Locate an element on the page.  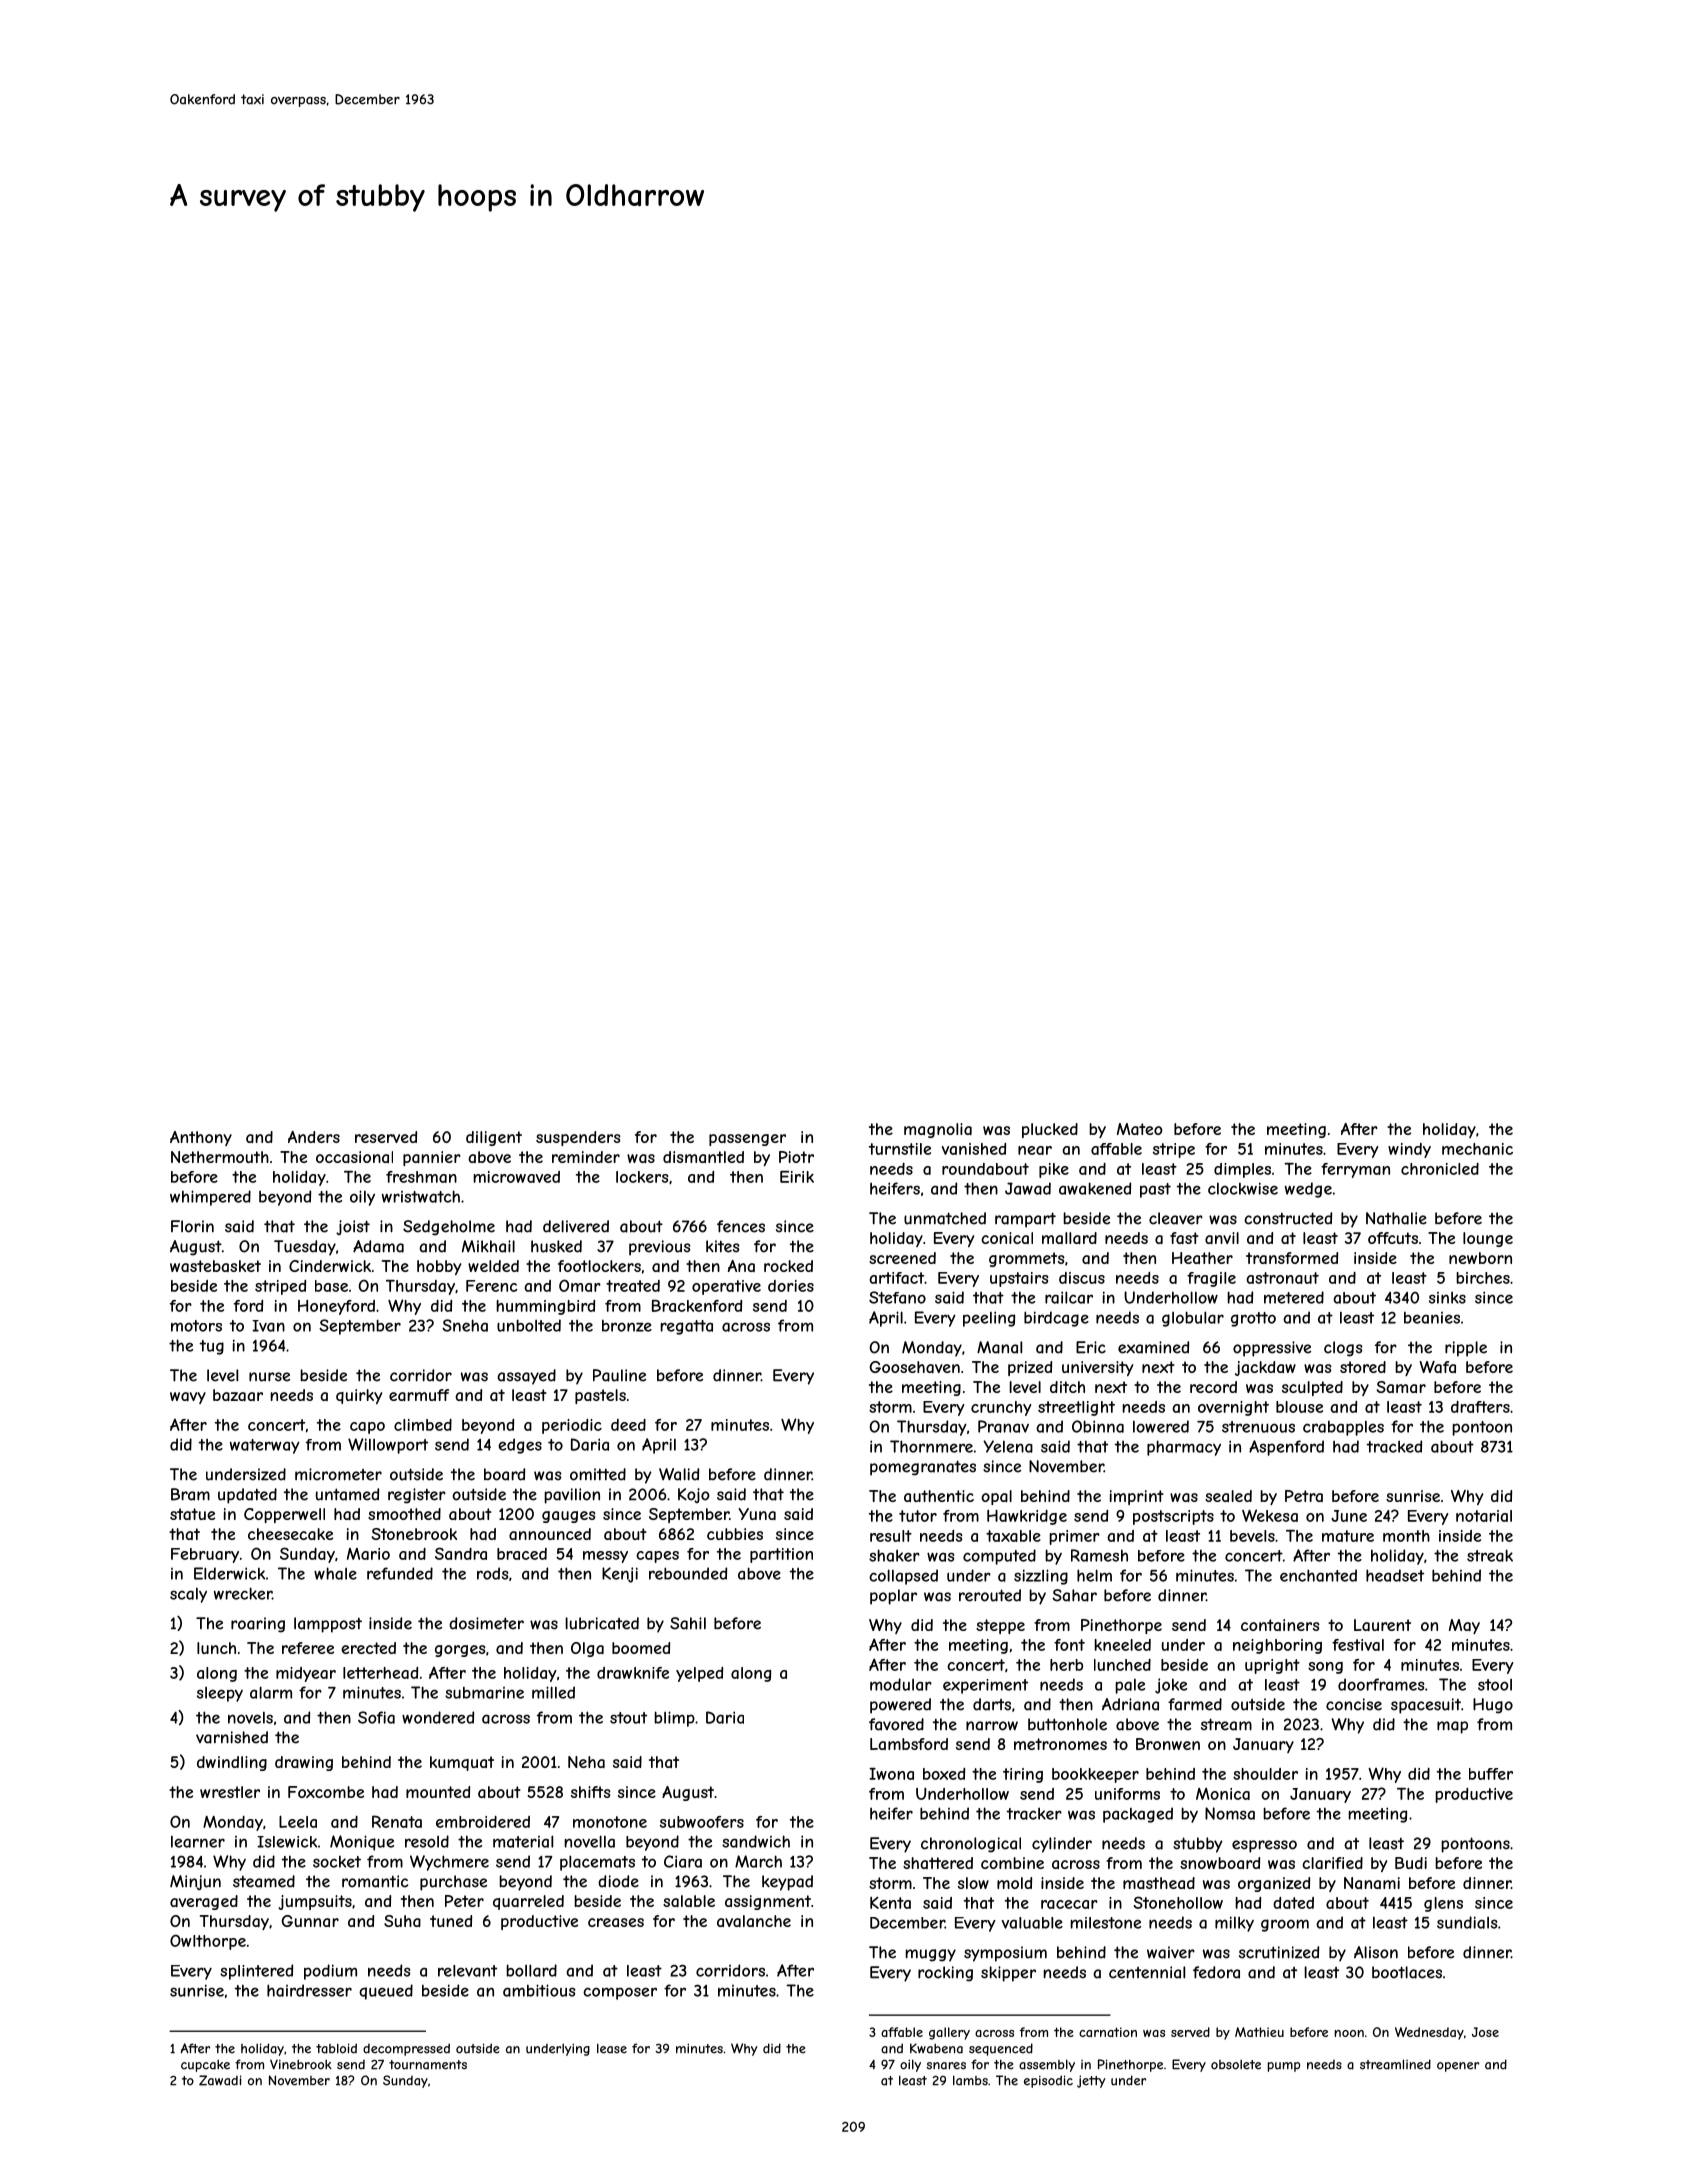
pavilion is located at coordinates (572, 1496).
